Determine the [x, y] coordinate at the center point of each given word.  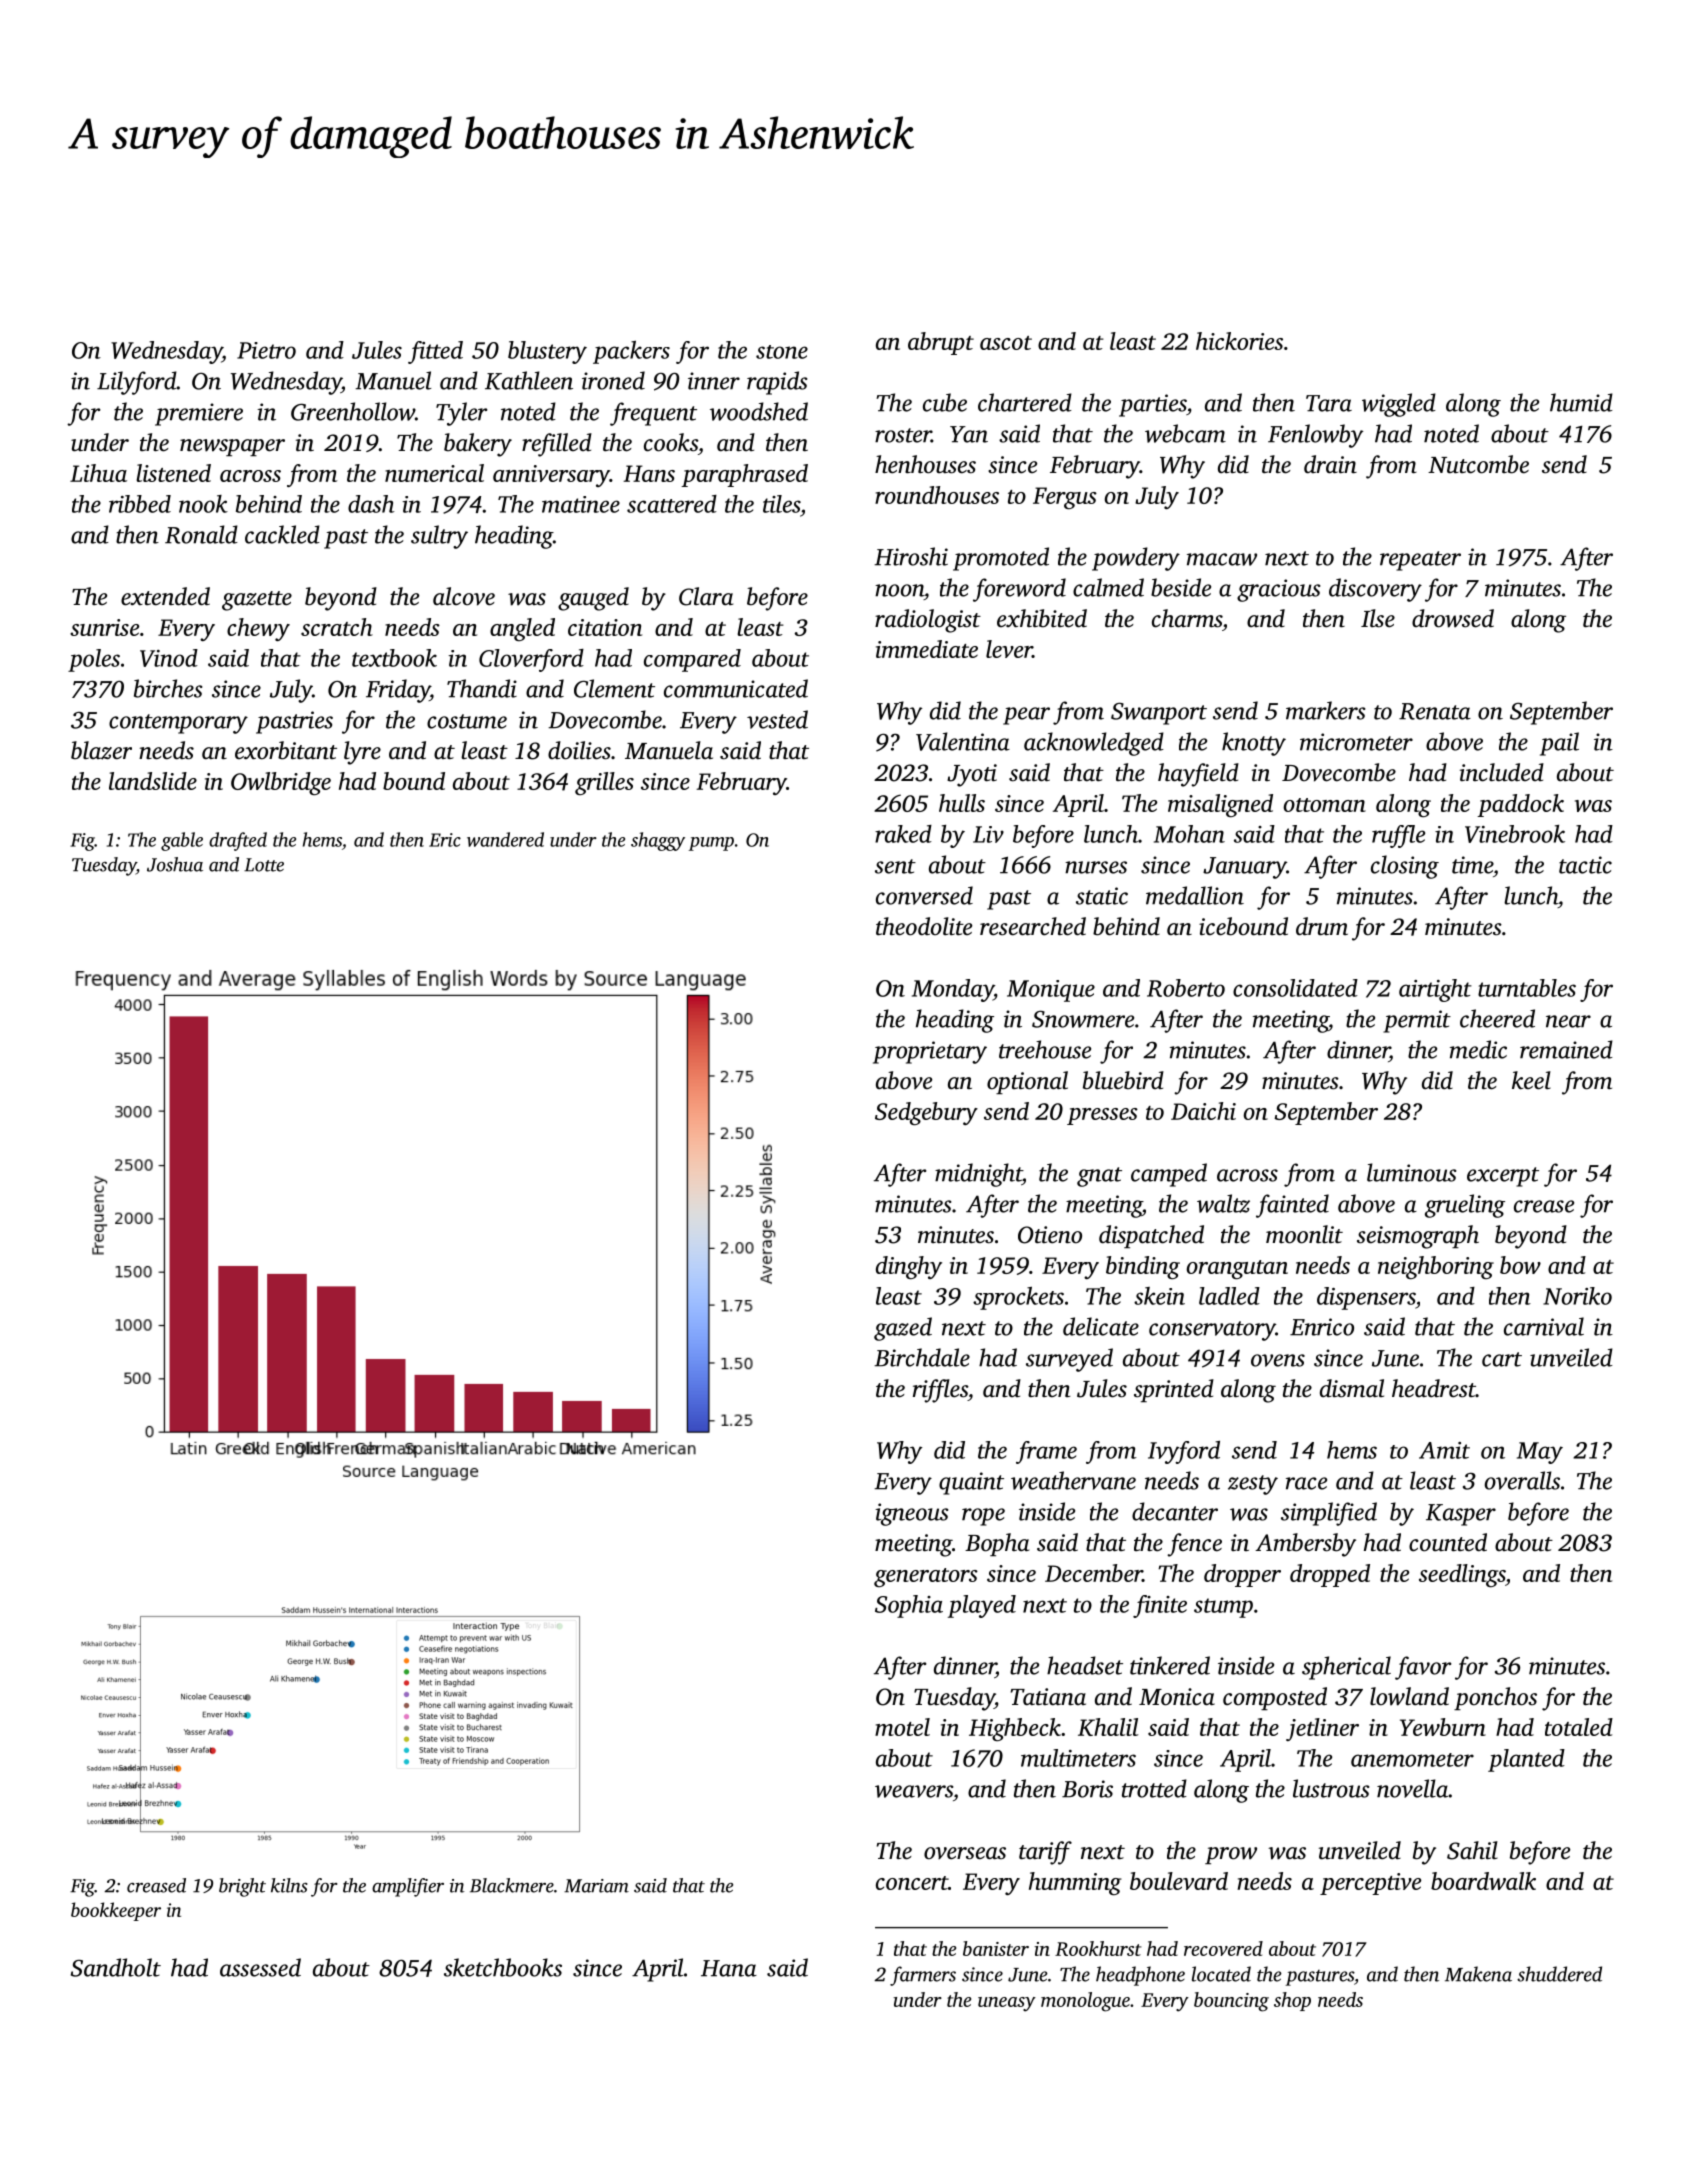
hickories [1239, 341]
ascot [1006, 343]
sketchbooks [503, 1967]
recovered [1223, 1948]
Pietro [266, 350]
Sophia [909, 1606]
